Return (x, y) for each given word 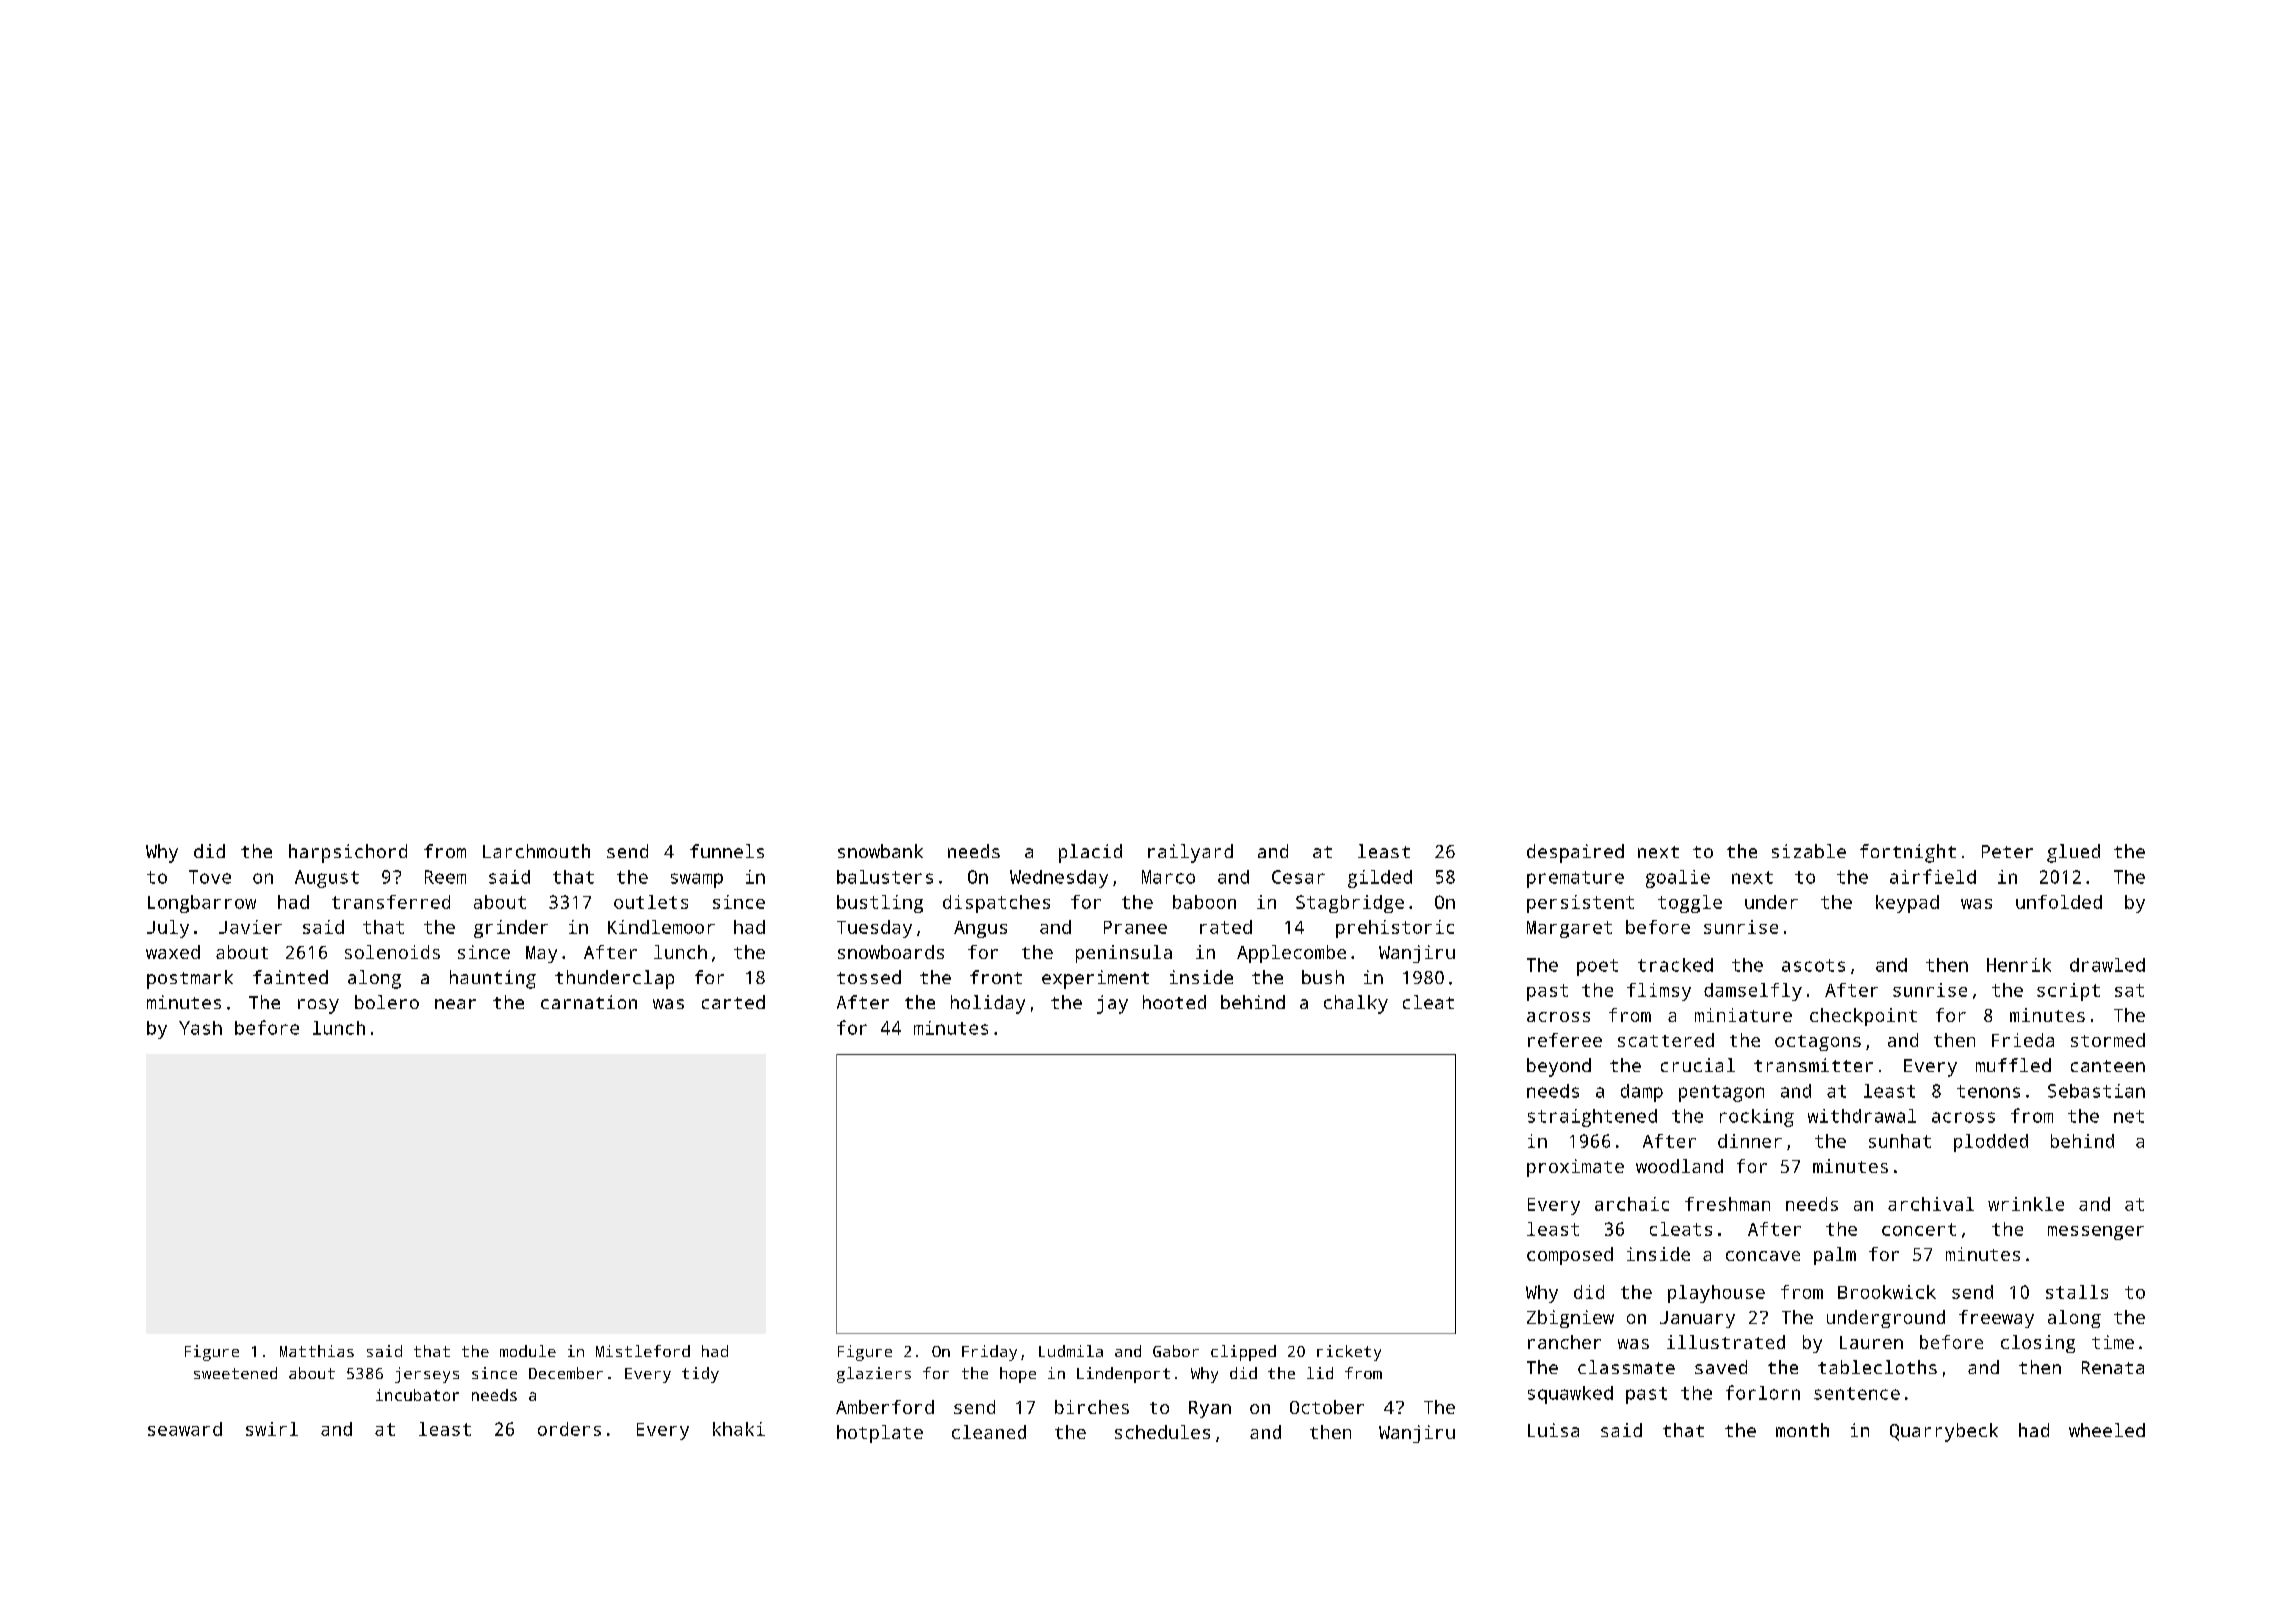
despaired (1575, 853)
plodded (1991, 1143)
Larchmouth (536, 851)
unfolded (2059, 902)
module (528, 1351)
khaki (739, 1429)
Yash (200, 1028)
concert (1919, 1229)
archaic (1632, 1204)
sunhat (1900, 1141)
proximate (1575, 1168)
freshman (1727, 1204)
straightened (1592, 1118)
